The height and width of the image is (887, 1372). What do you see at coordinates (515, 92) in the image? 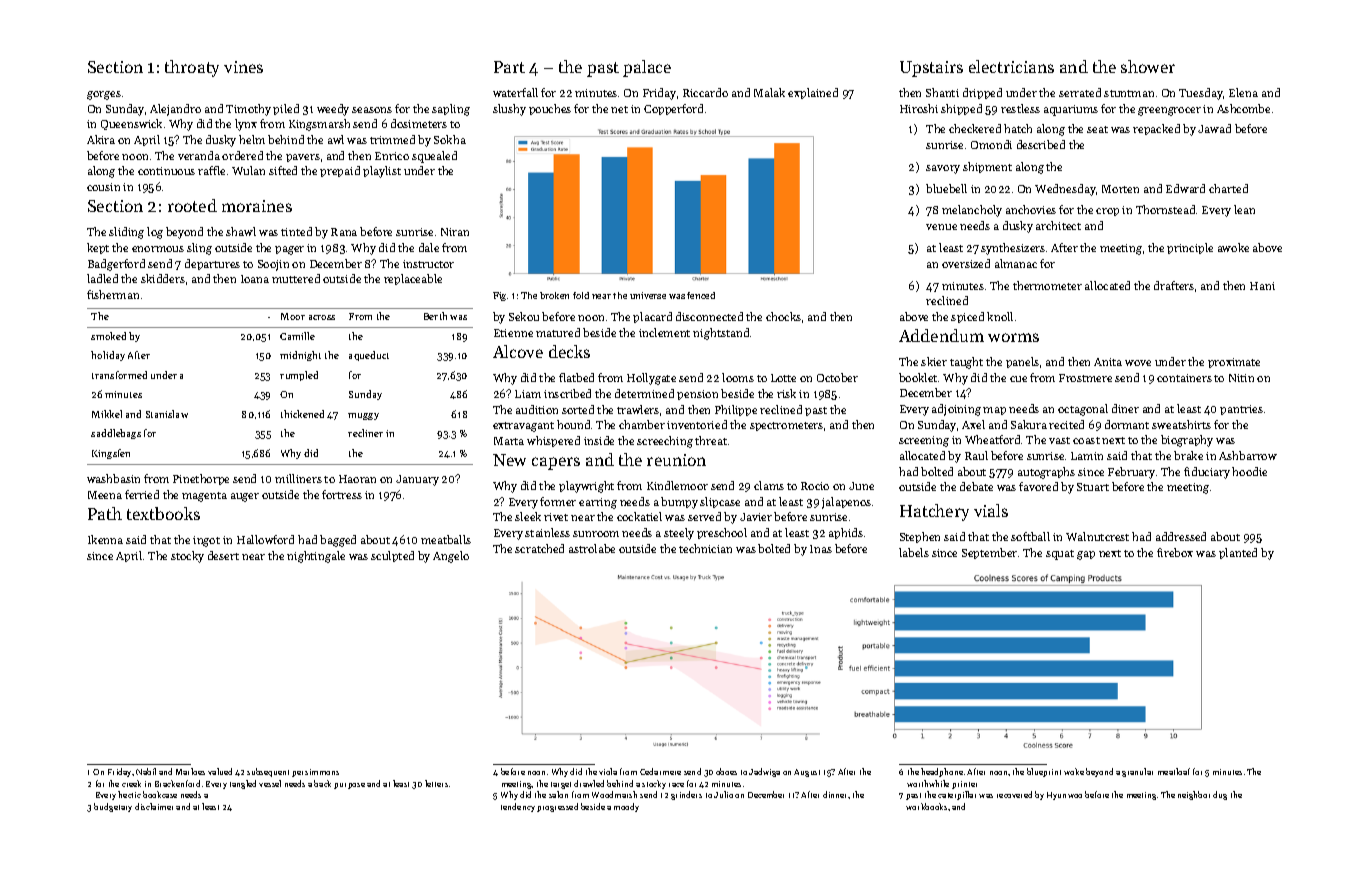
I see `waterfall` at bounding box center [515, 92].
